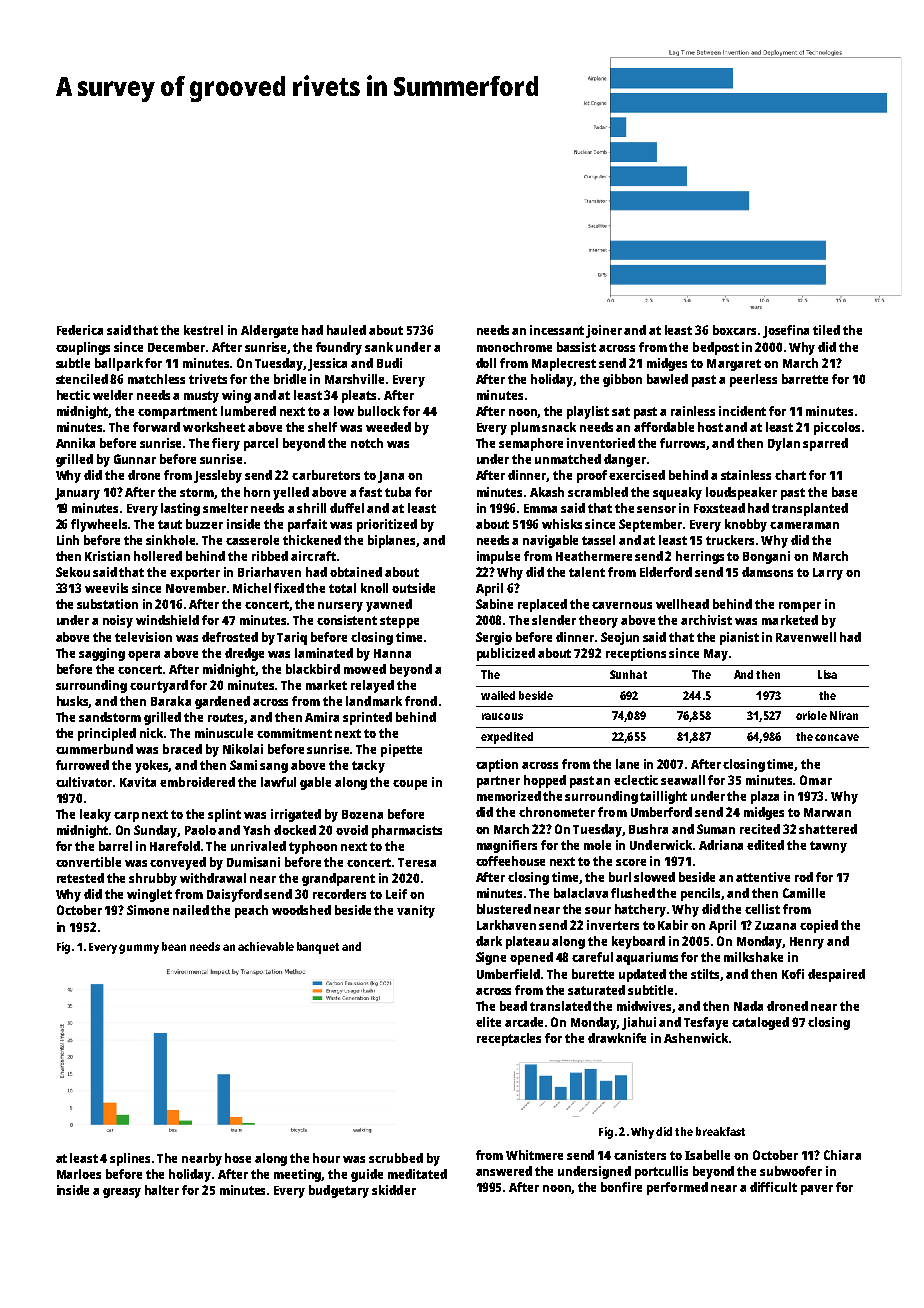 The height and width of the screenshot is (1308, 924). Describe the element at coordinates (148, 910) in the screenshot. I see `Simone` at that location.
